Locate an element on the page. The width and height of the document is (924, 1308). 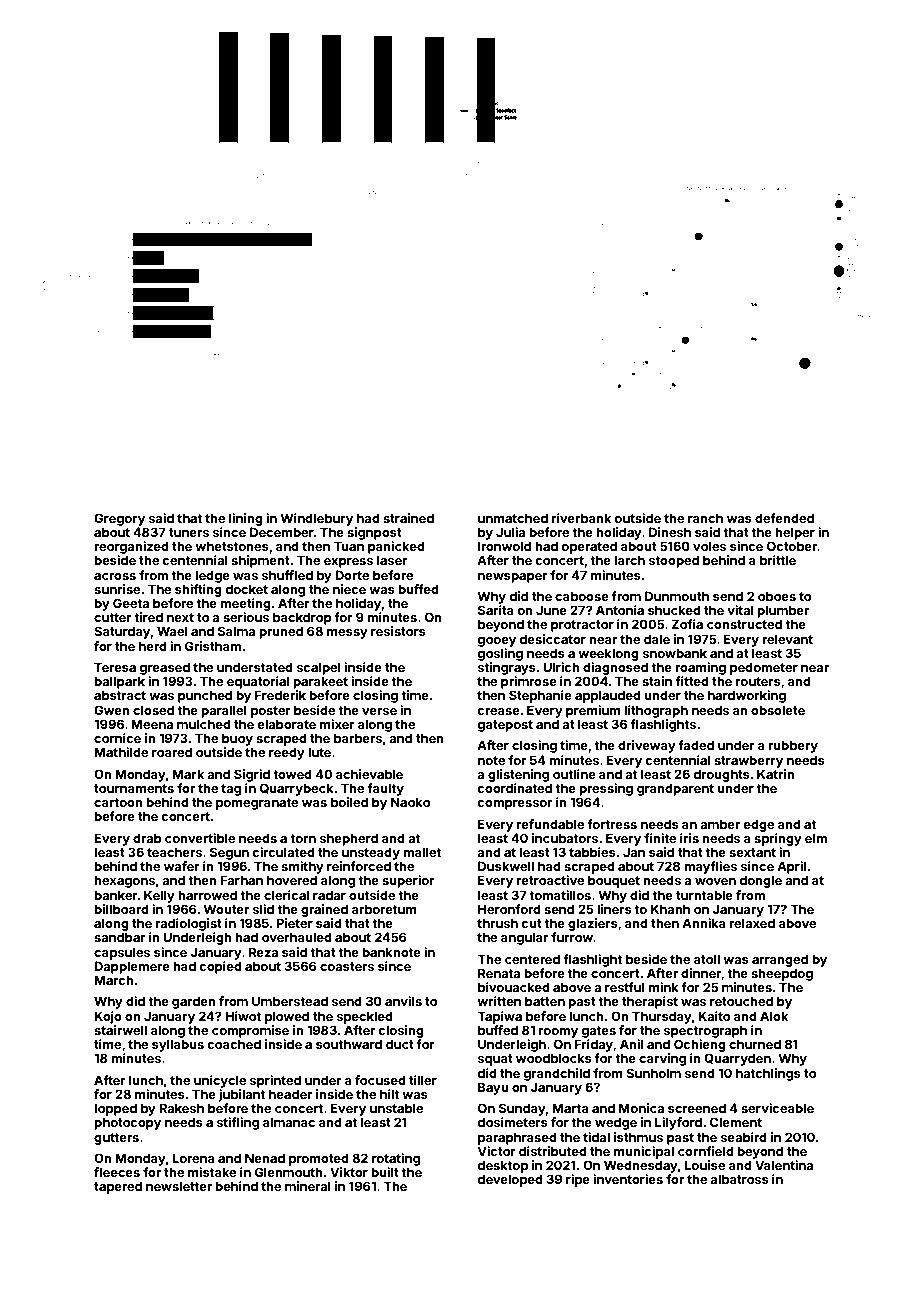
Gregory is located at coordinates (119, 519).
